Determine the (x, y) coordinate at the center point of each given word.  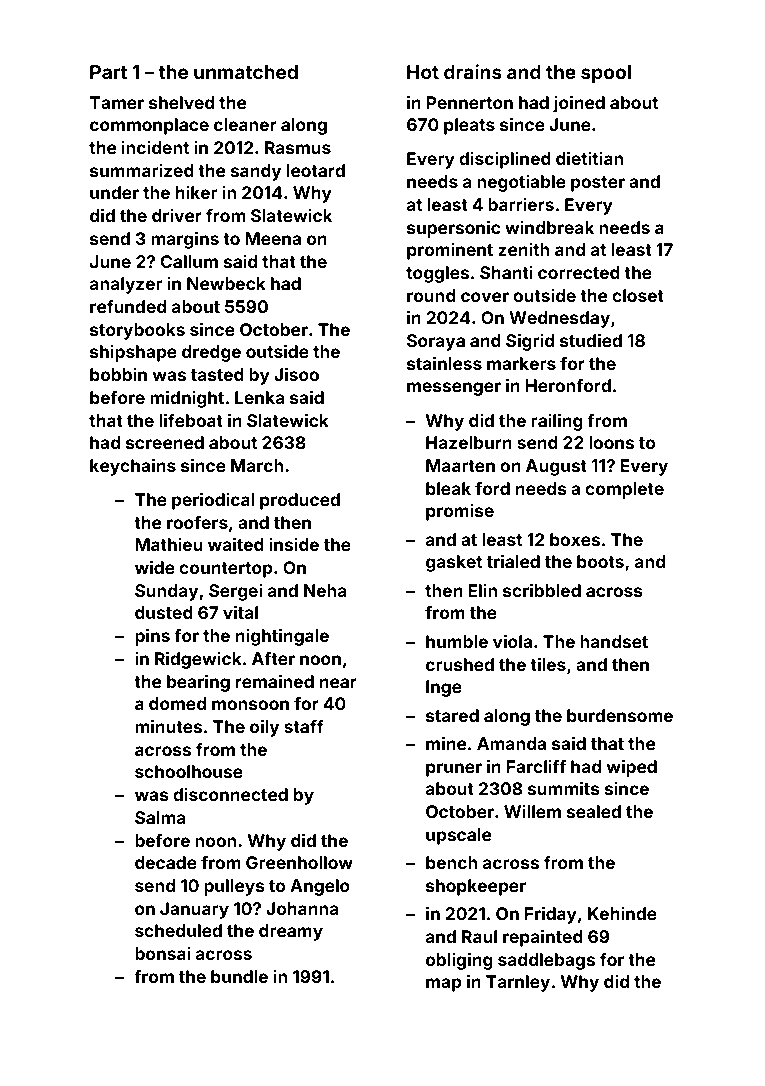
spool (606, 74)
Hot (423, 72)
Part (108, 72)
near (338, 683)
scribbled (542, 590)
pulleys (234, 887)
